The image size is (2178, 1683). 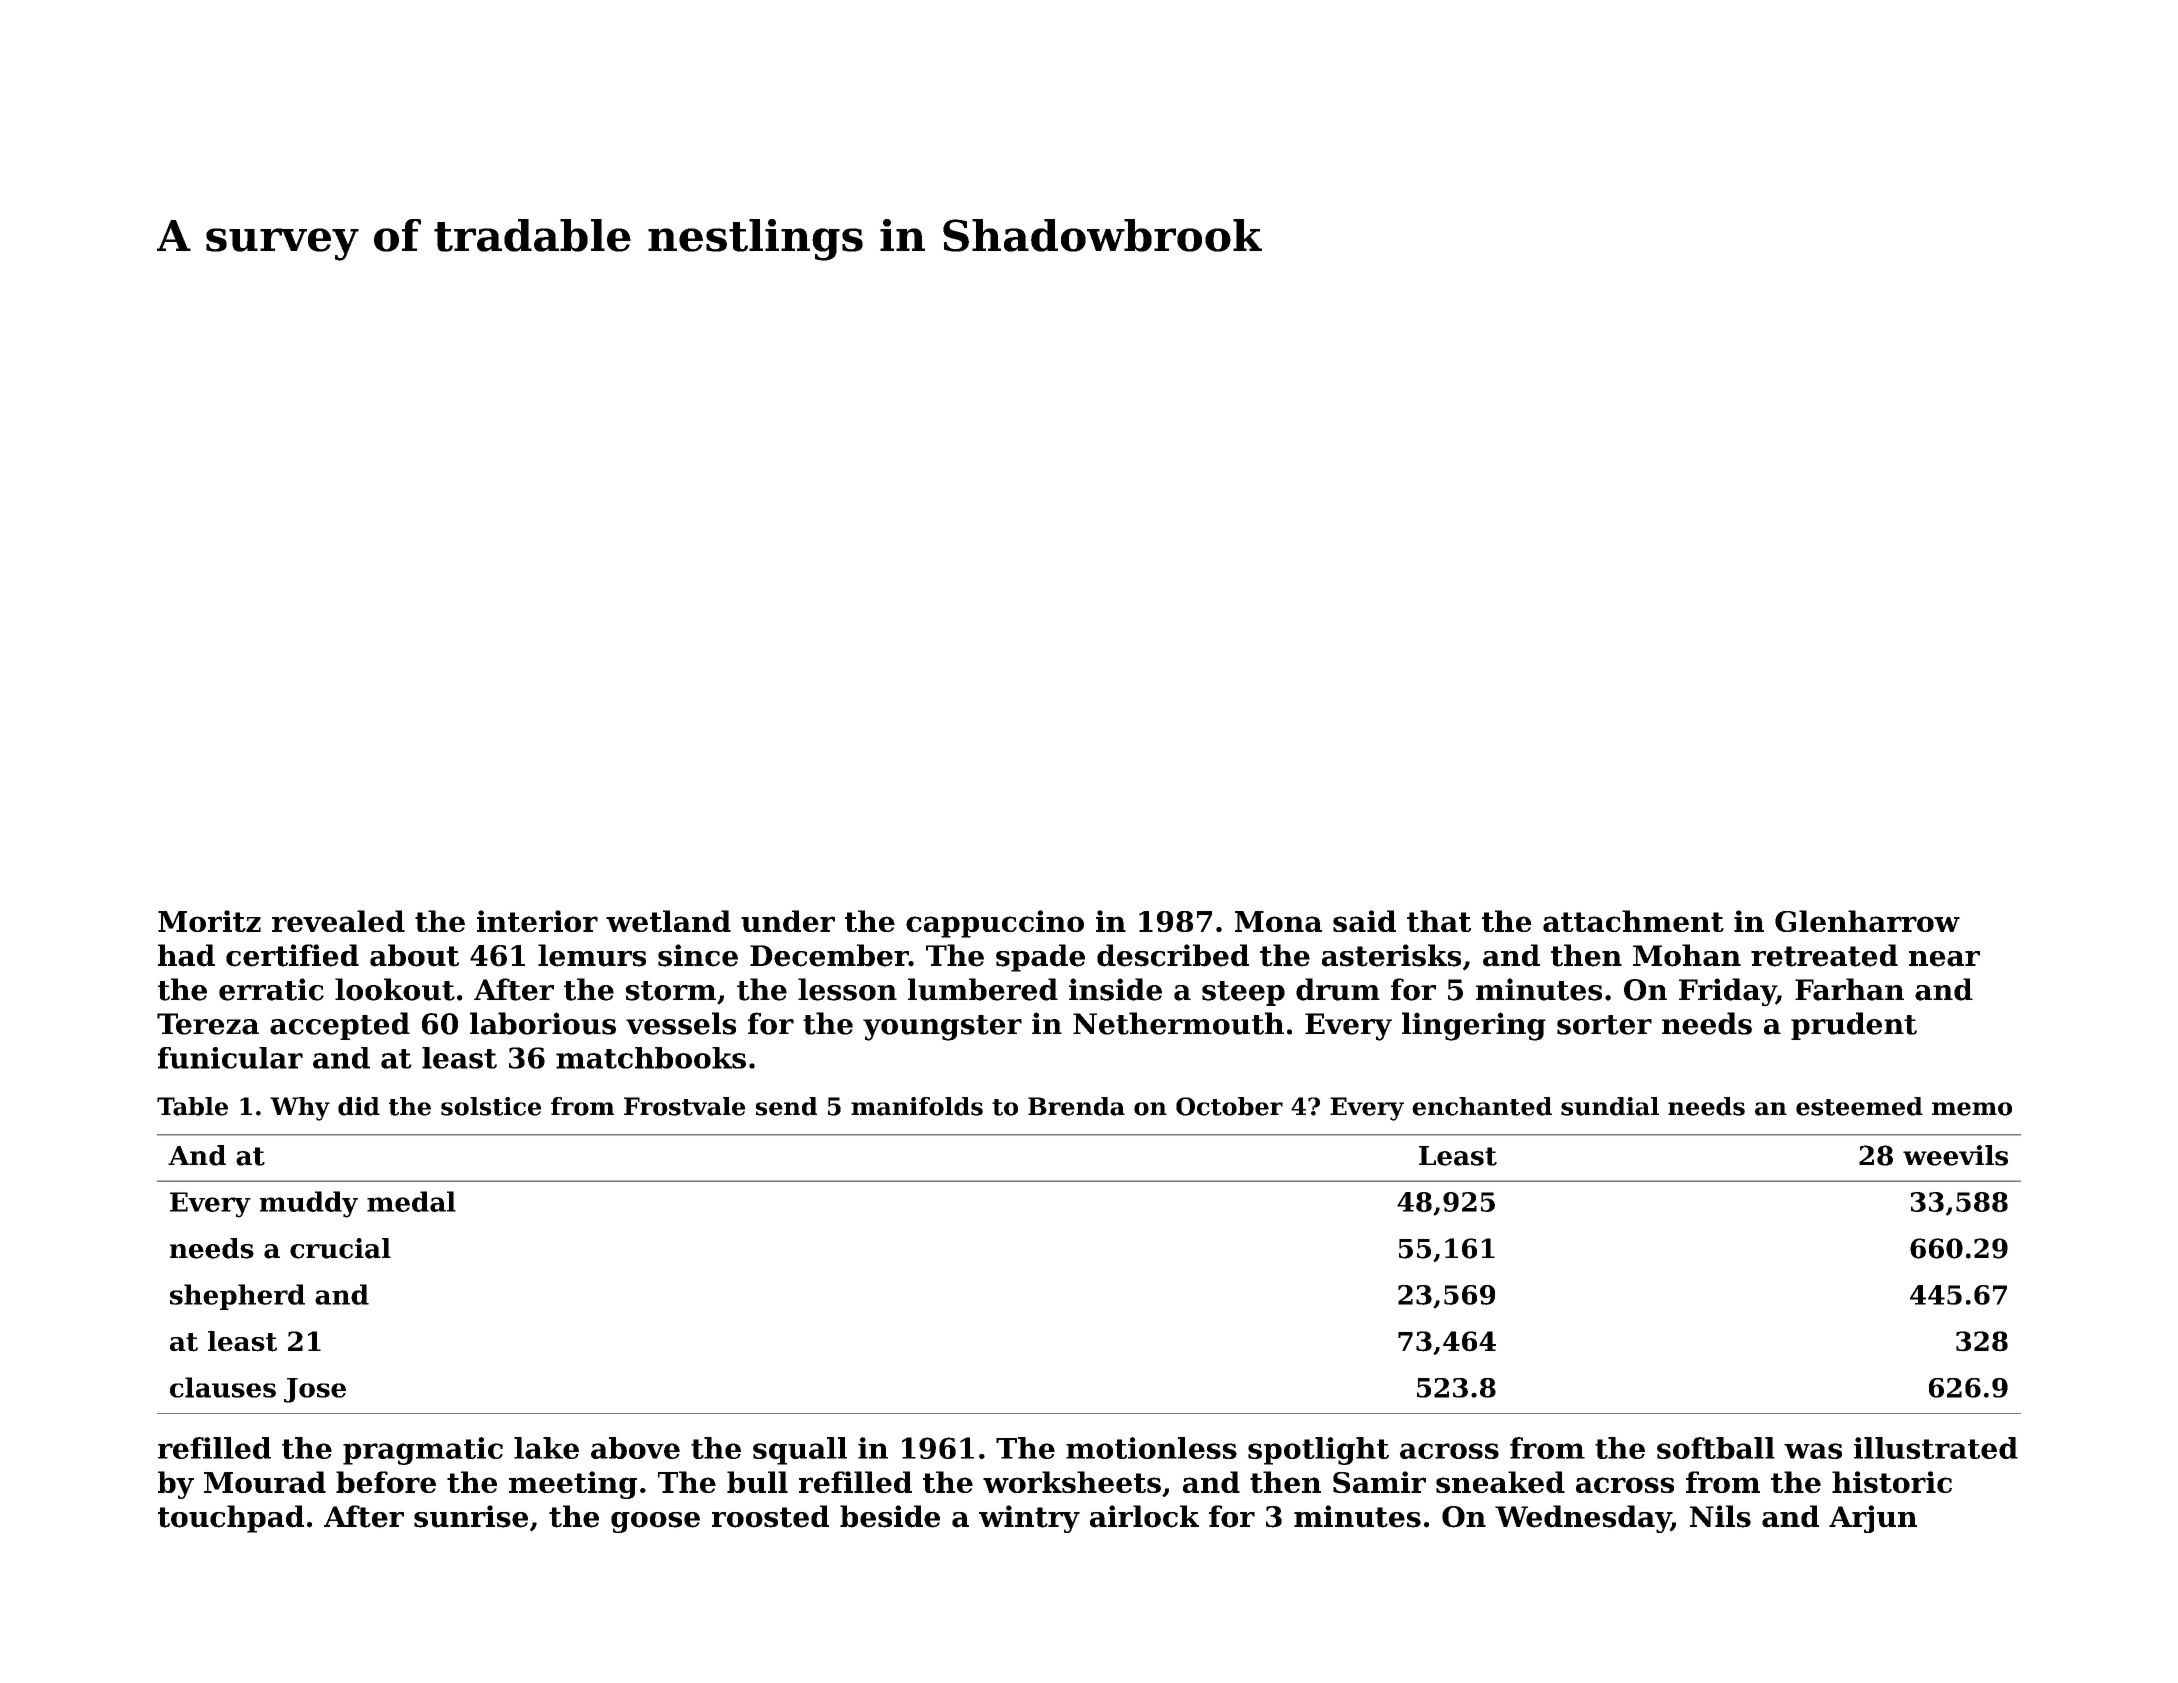 I want to click on sorter, so click(x=1604, y=1025).
